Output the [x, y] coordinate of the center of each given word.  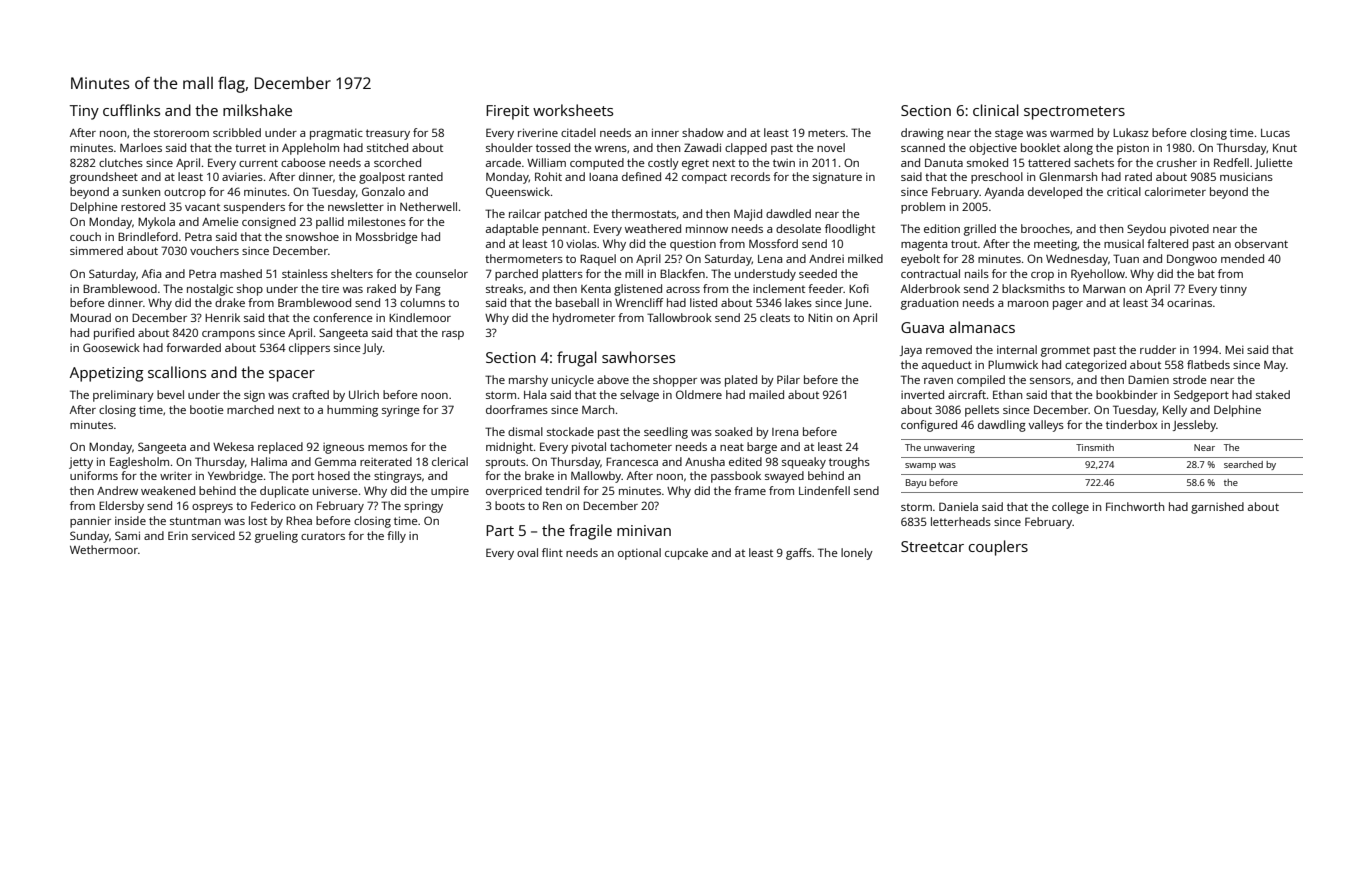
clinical [996, 110]
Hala [535, 394]
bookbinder [1127, 394]
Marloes [141, 147]
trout [964, 244]
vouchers [214, 250]
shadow [703, 132]
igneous [343, 448]
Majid [748, 215]
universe [335, 491]
